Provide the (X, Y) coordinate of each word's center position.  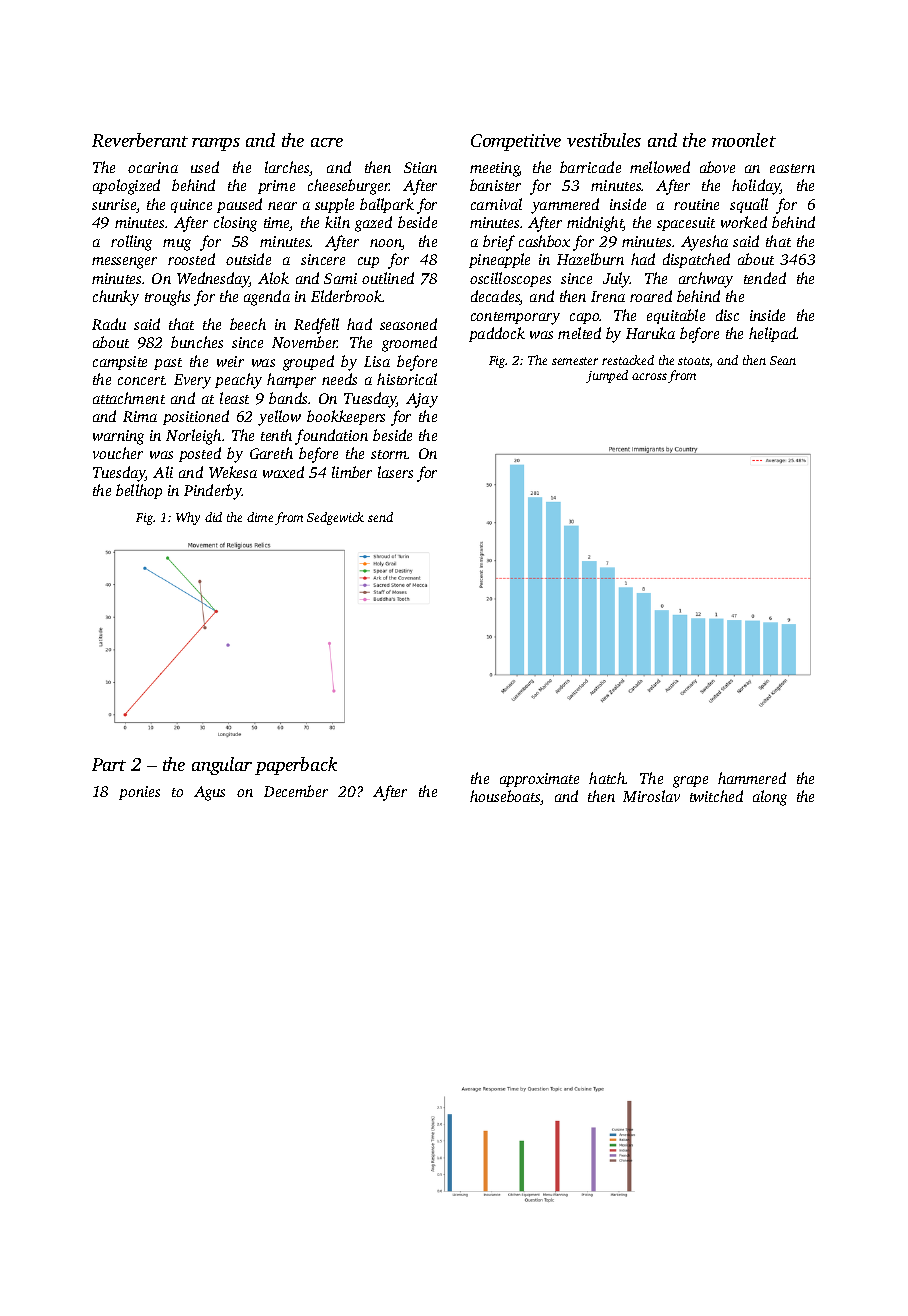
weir (230, 361)
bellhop (139, 491)
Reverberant (140, 140)
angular (222, 766)
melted (579, 333)
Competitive (516, 142)
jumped (607, 376)
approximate (539, 780)
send (380, 517)
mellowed (660, 167)
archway (706, 280)
